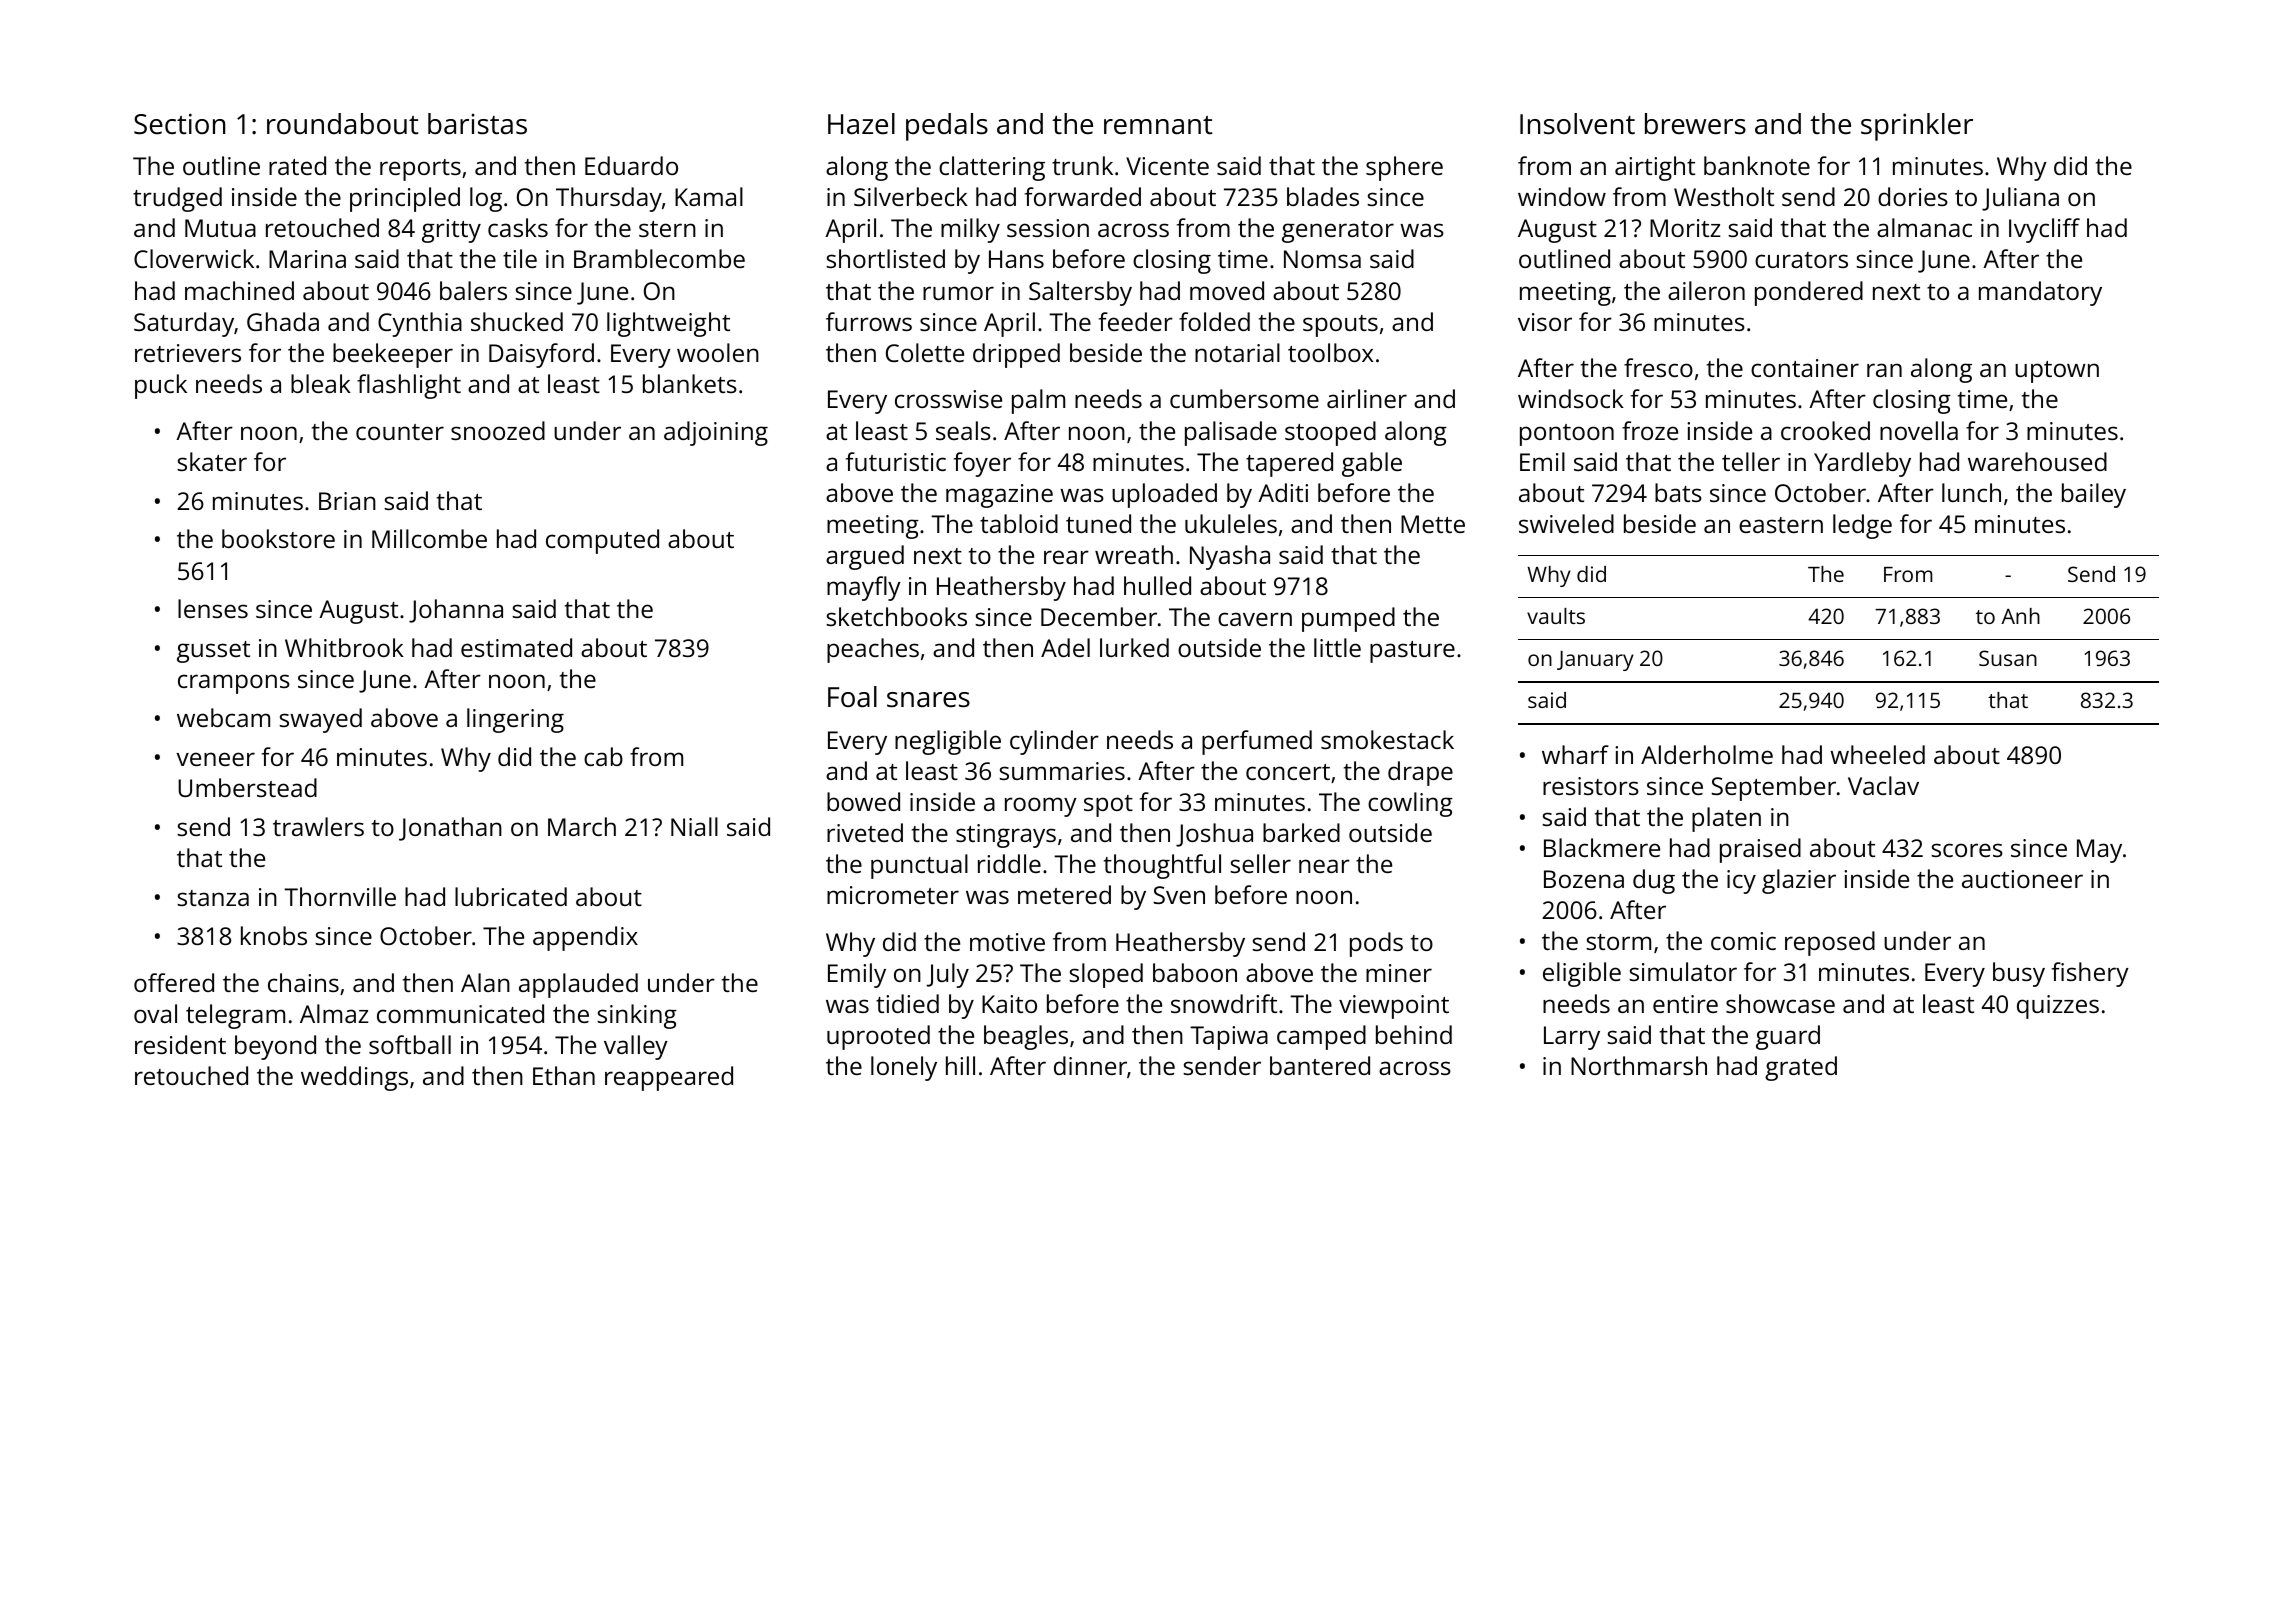 This screenshot has height=1620, width=2292. What do you see at coordinates (161, 386) in the screenshot?
I see `puck` at bounding box center [161, 386].
